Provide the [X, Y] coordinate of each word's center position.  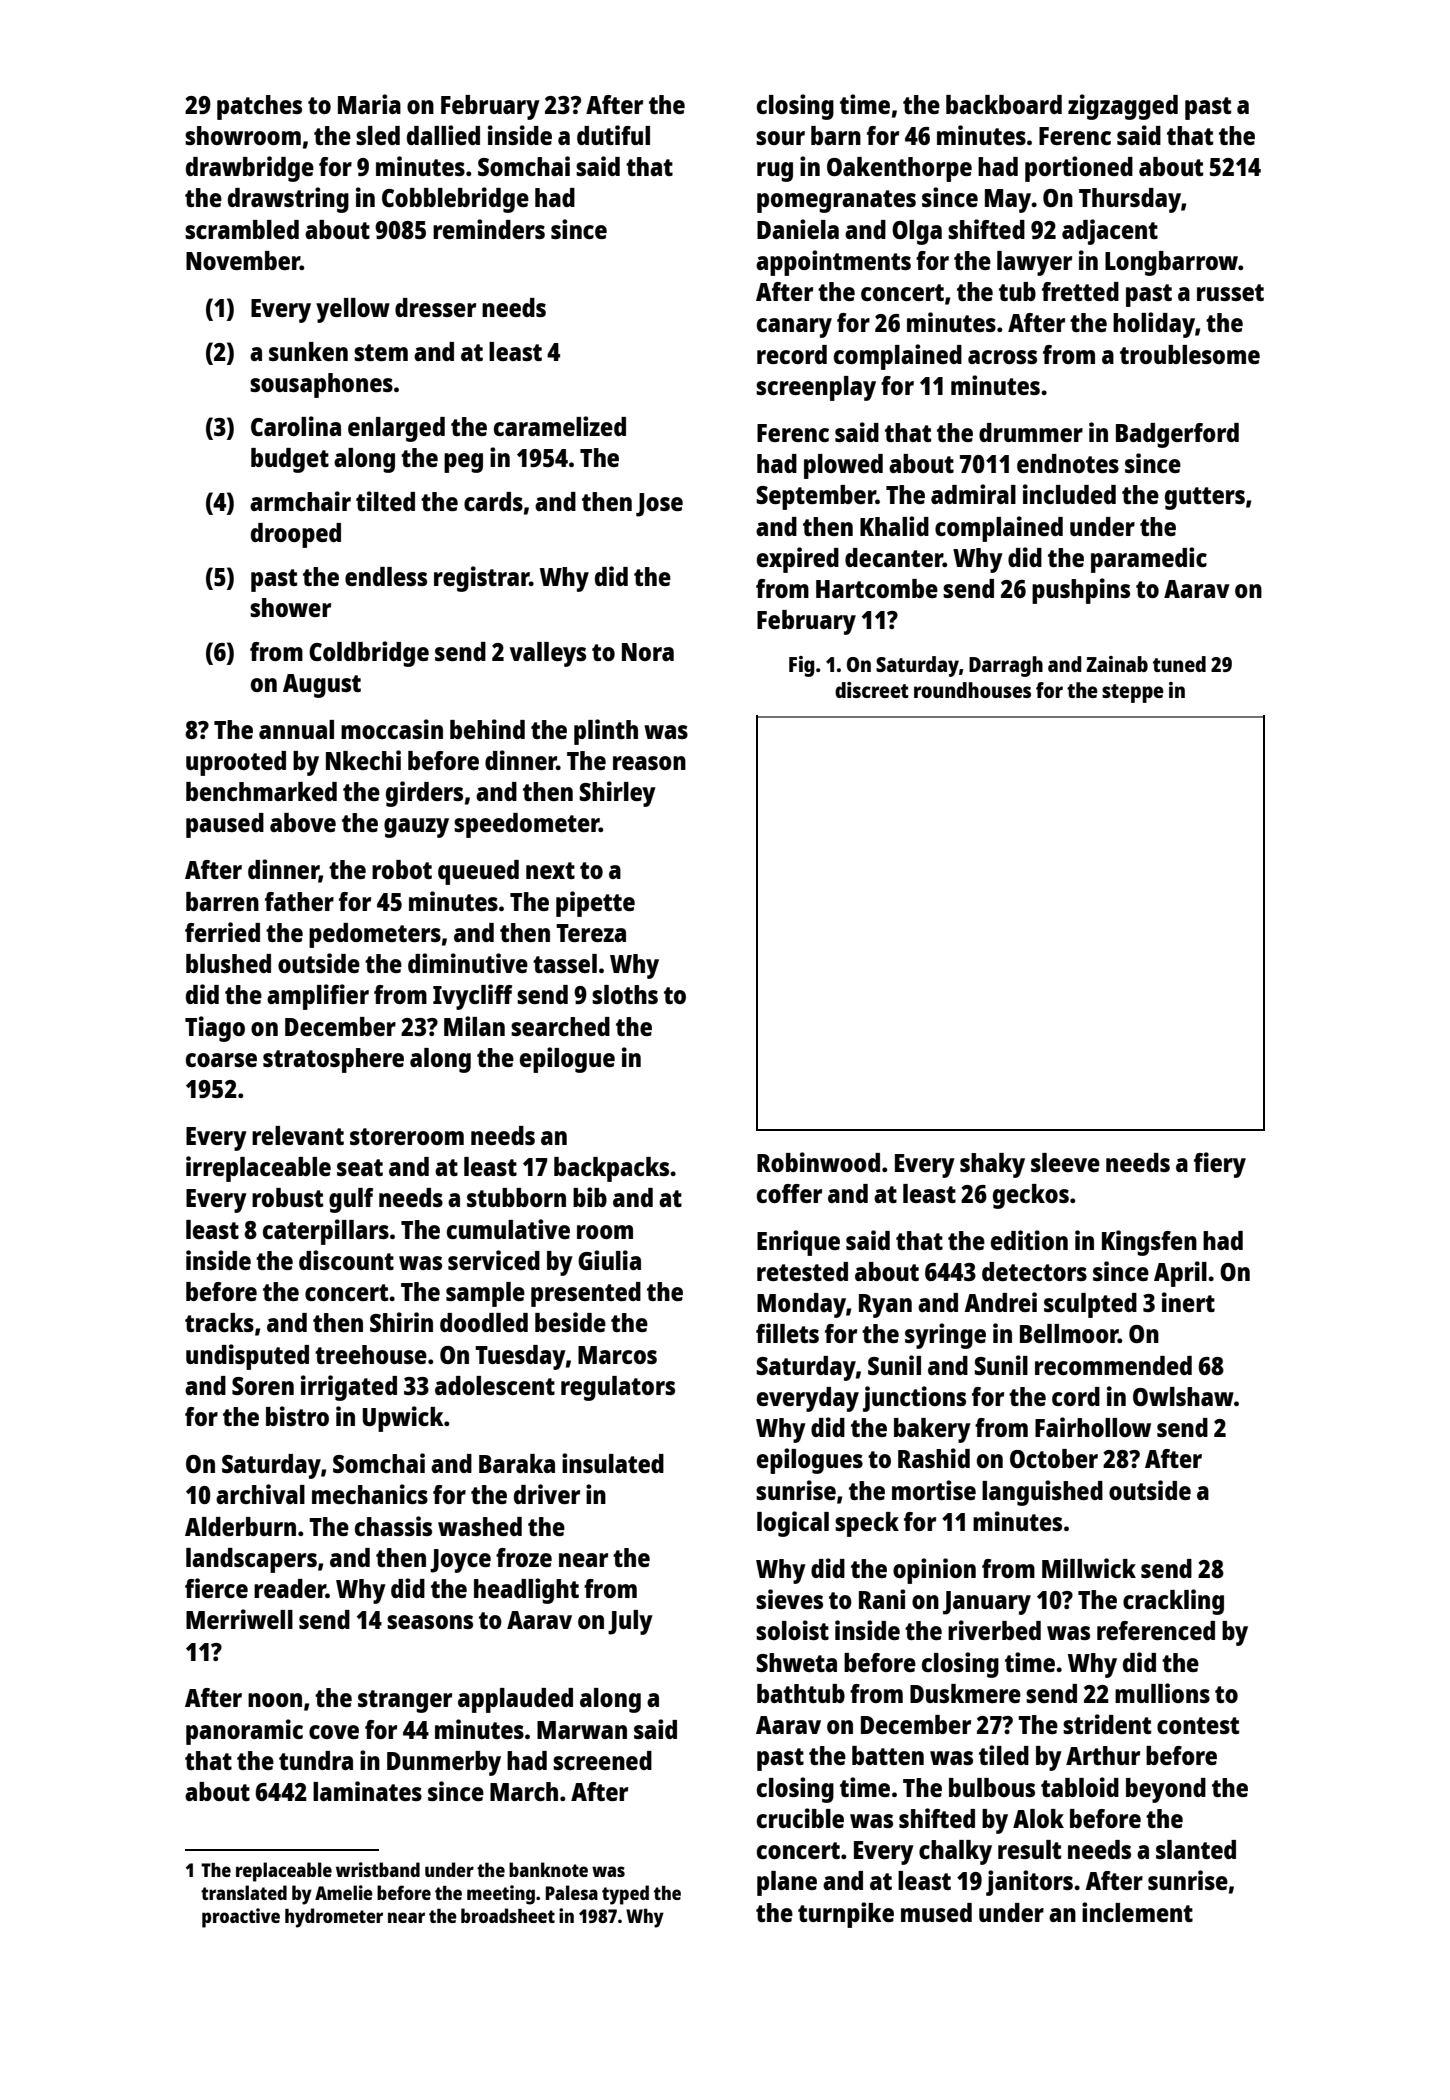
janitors [1029, 1883]
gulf [351, 1200]
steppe [1133, 693]
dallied [443, 135]
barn [836, 135]
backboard [1004, 104]
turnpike [846, 1915]
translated [244, 1892]
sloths [625, 994]
